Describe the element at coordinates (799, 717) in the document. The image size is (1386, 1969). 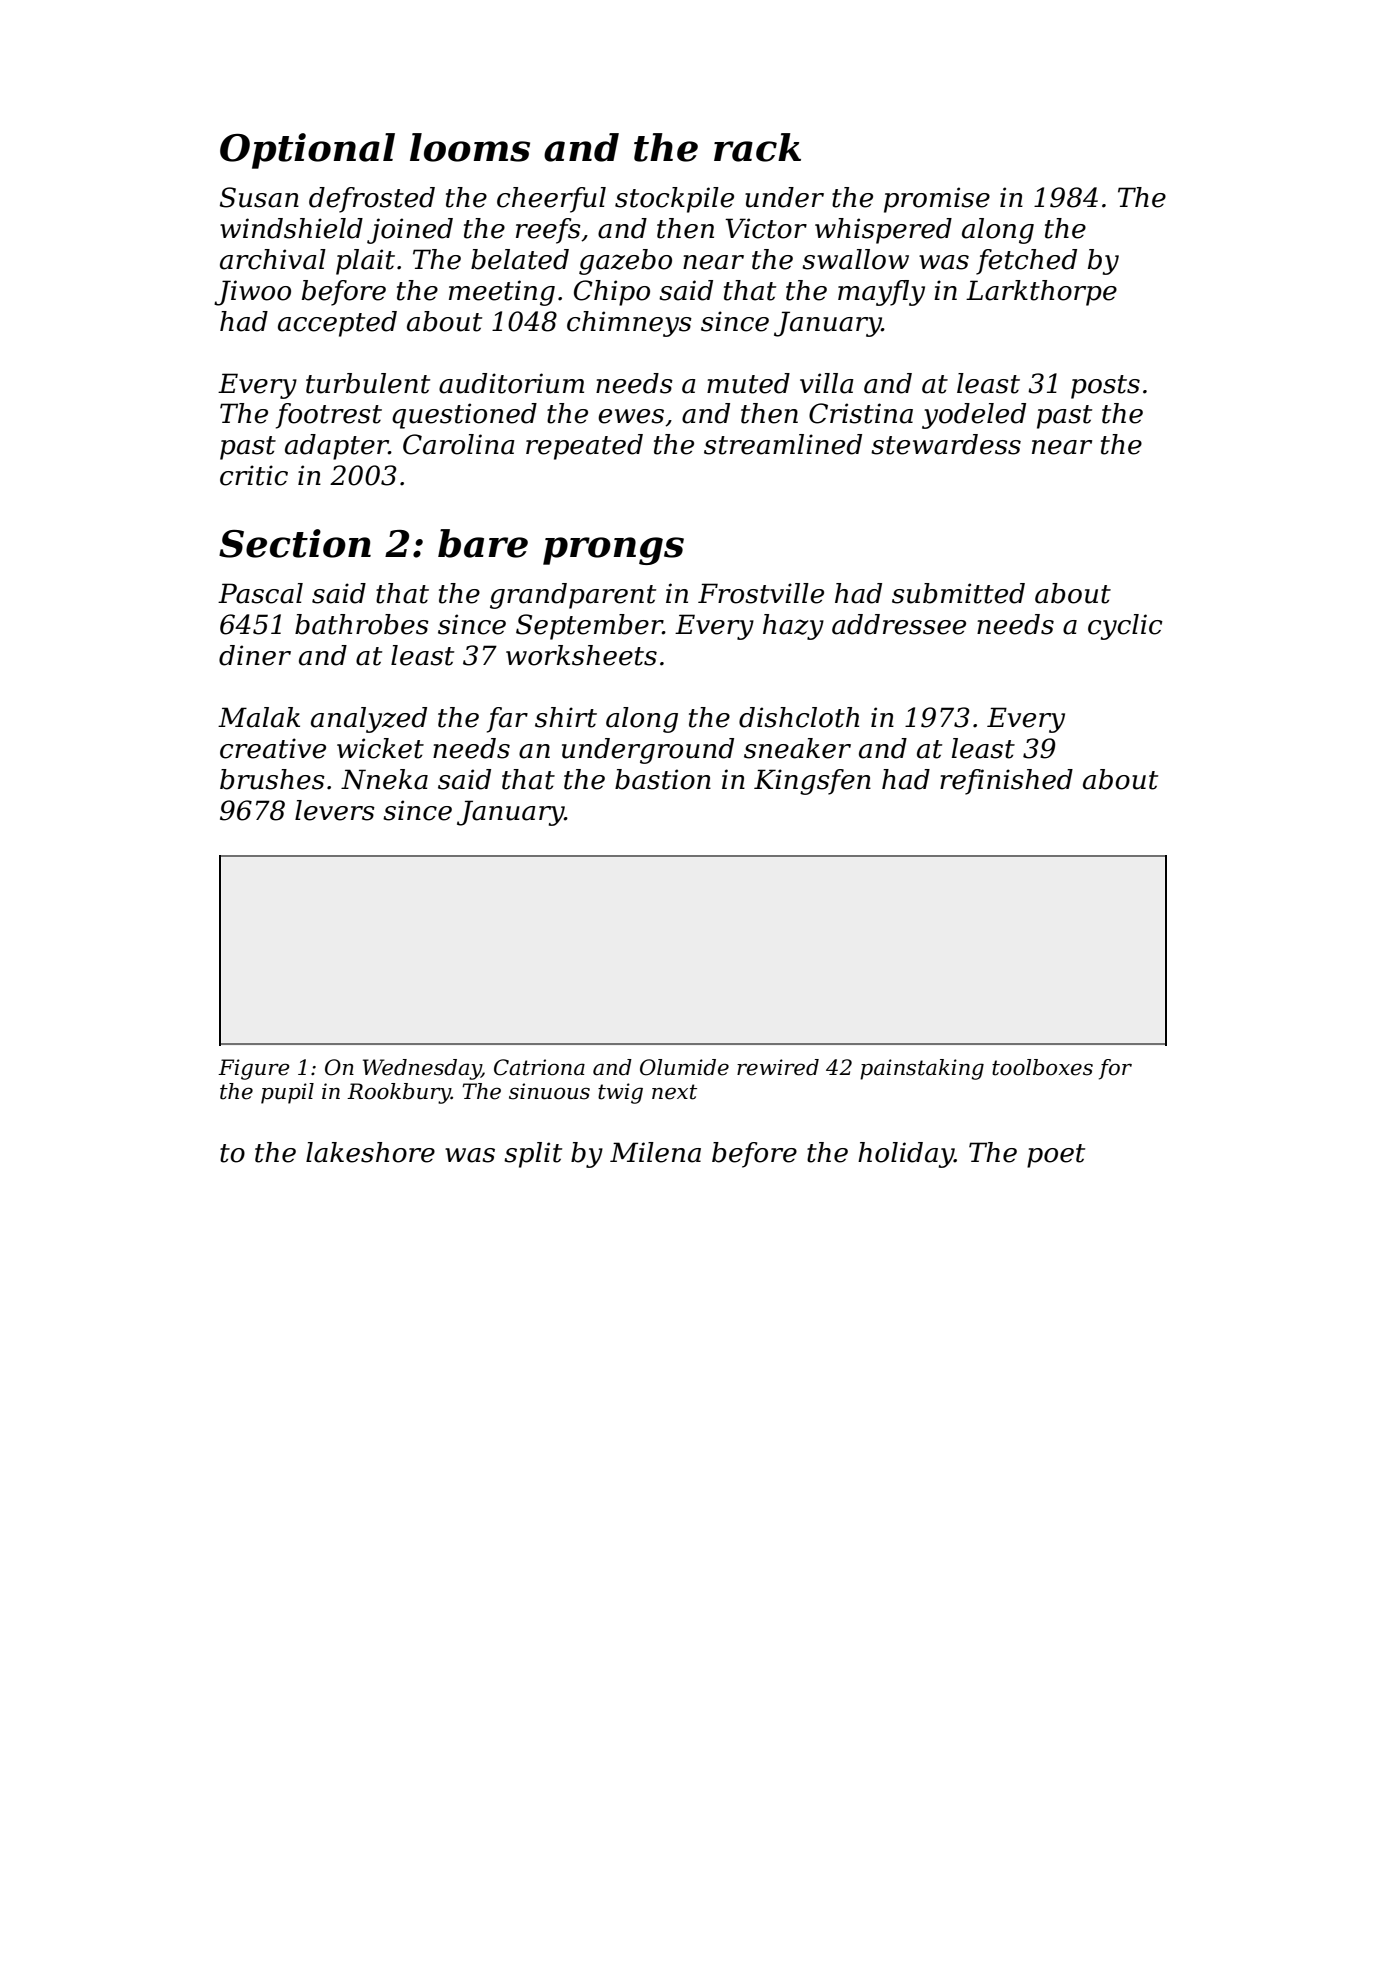
I see `dishcloth` at that location.
